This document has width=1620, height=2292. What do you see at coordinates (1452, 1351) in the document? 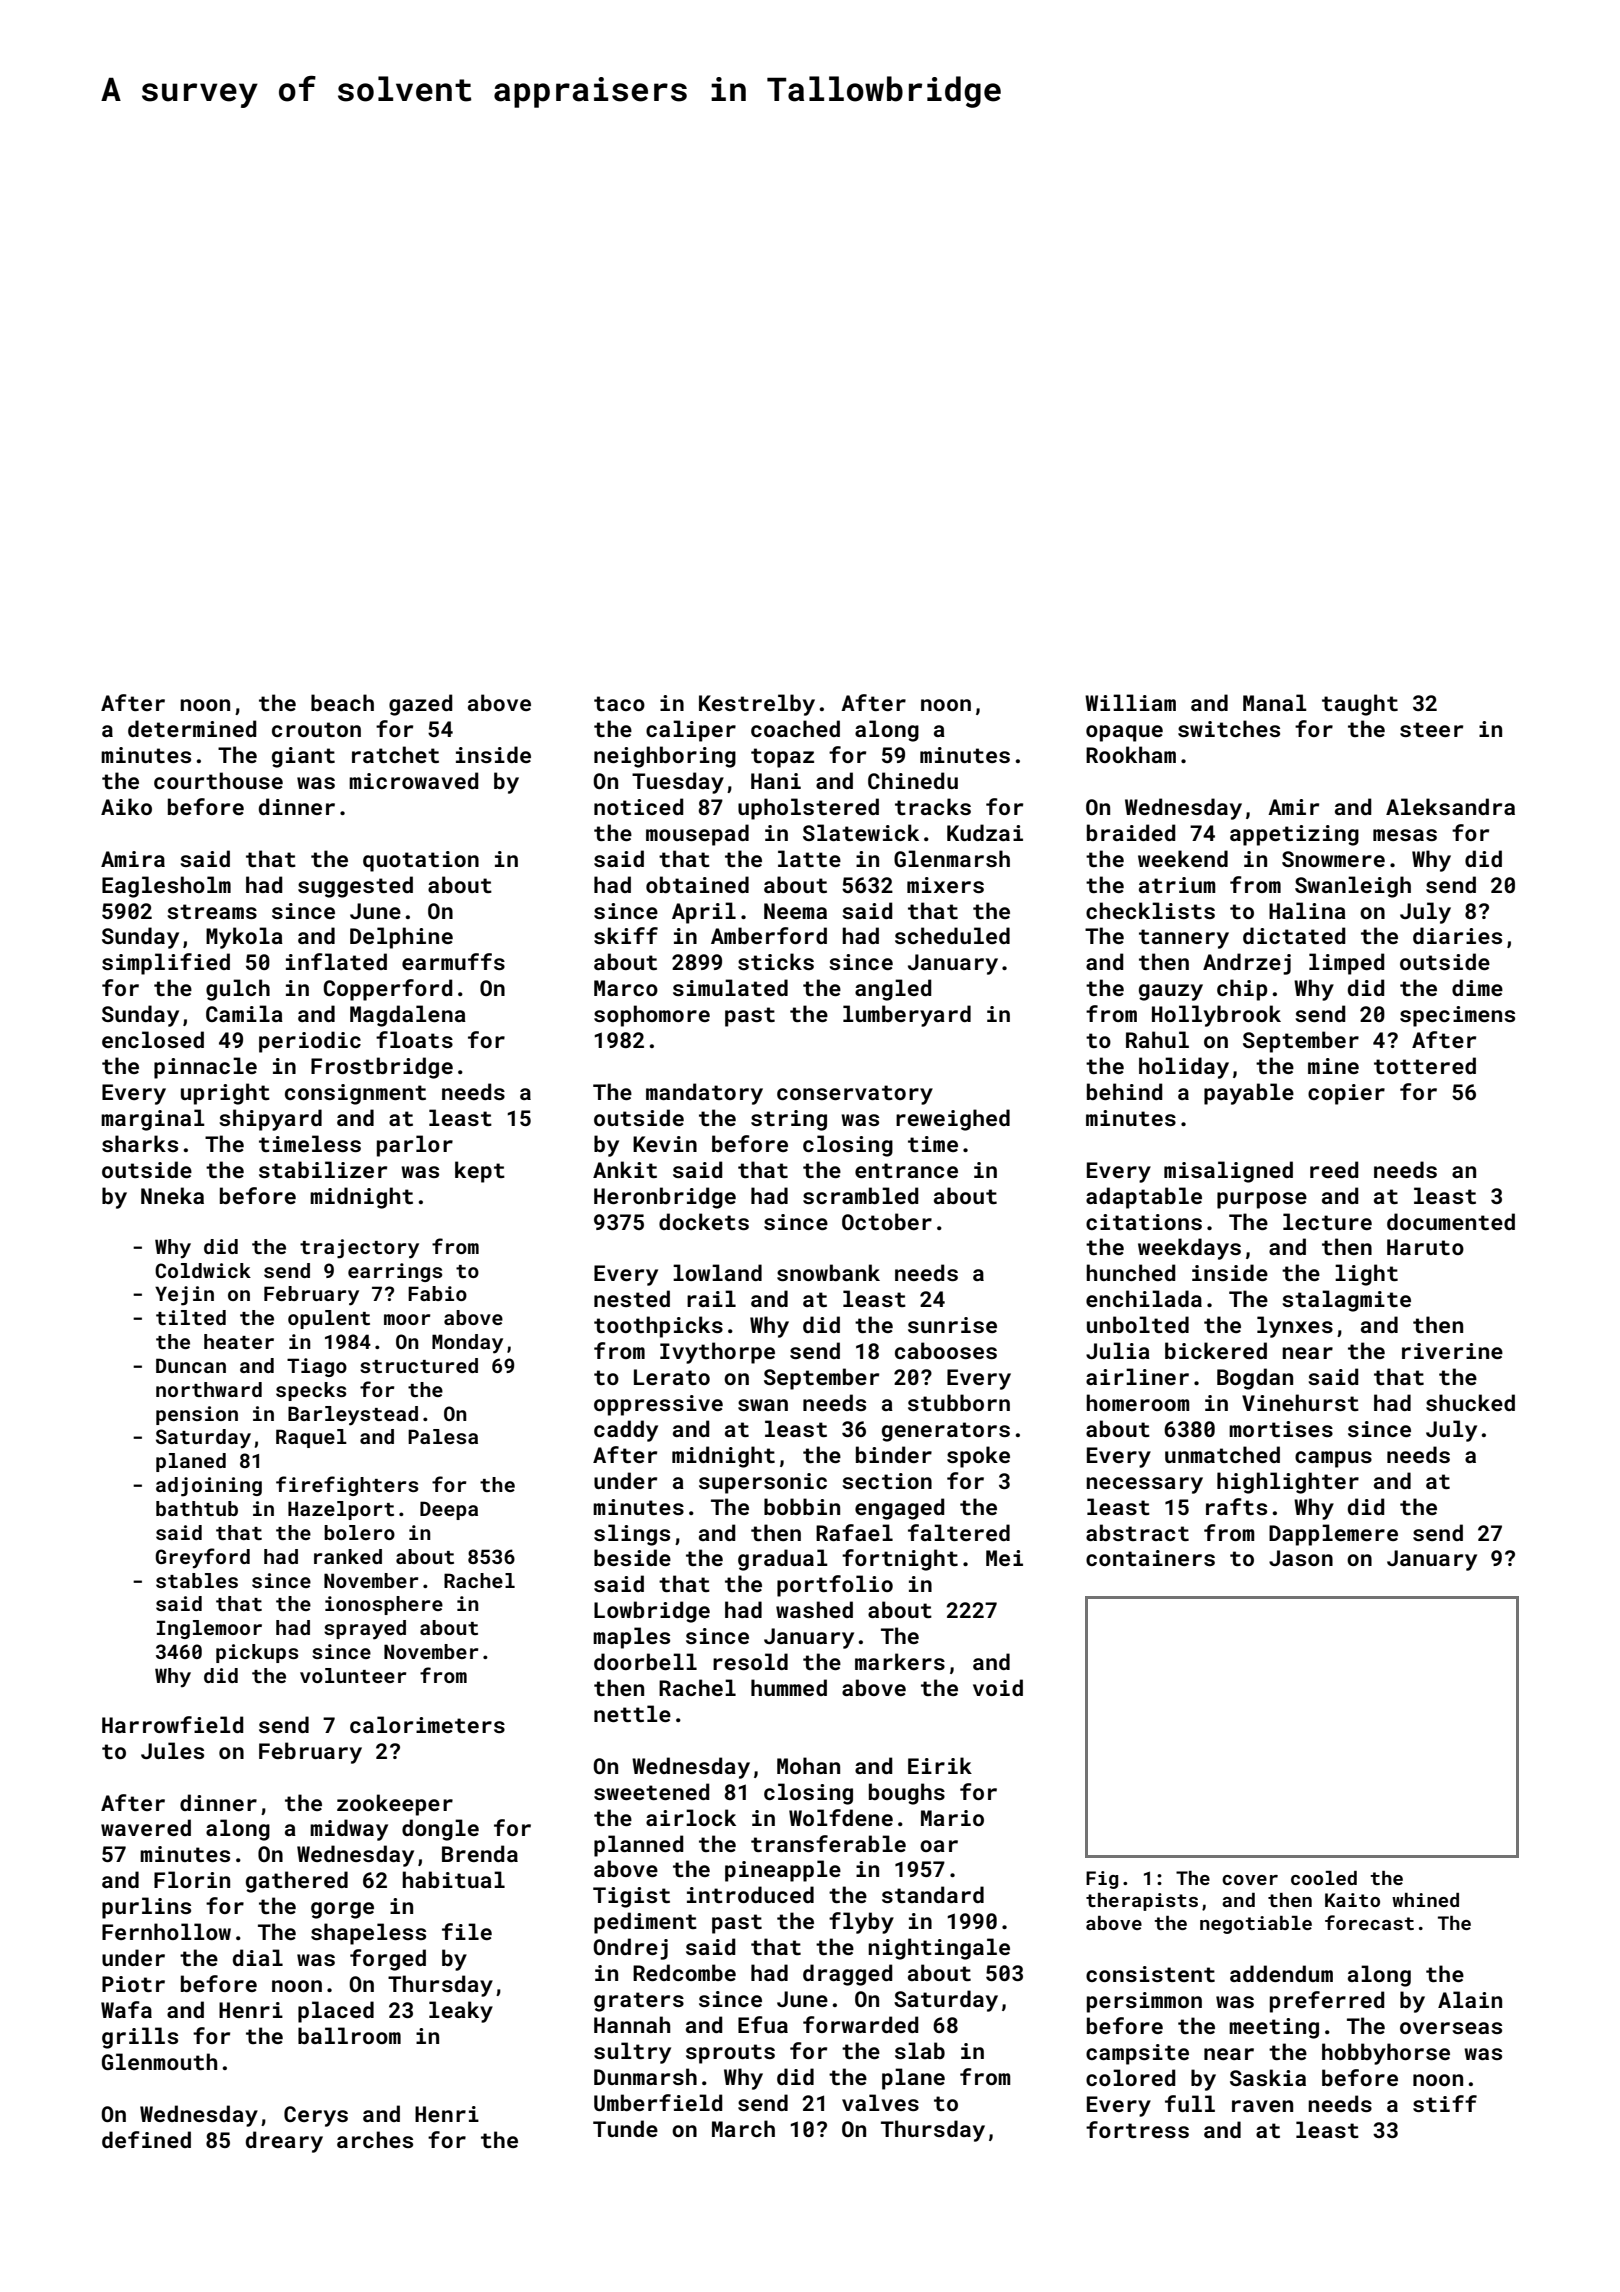
I see `riverine` at bounding box center [1452, 1351].
